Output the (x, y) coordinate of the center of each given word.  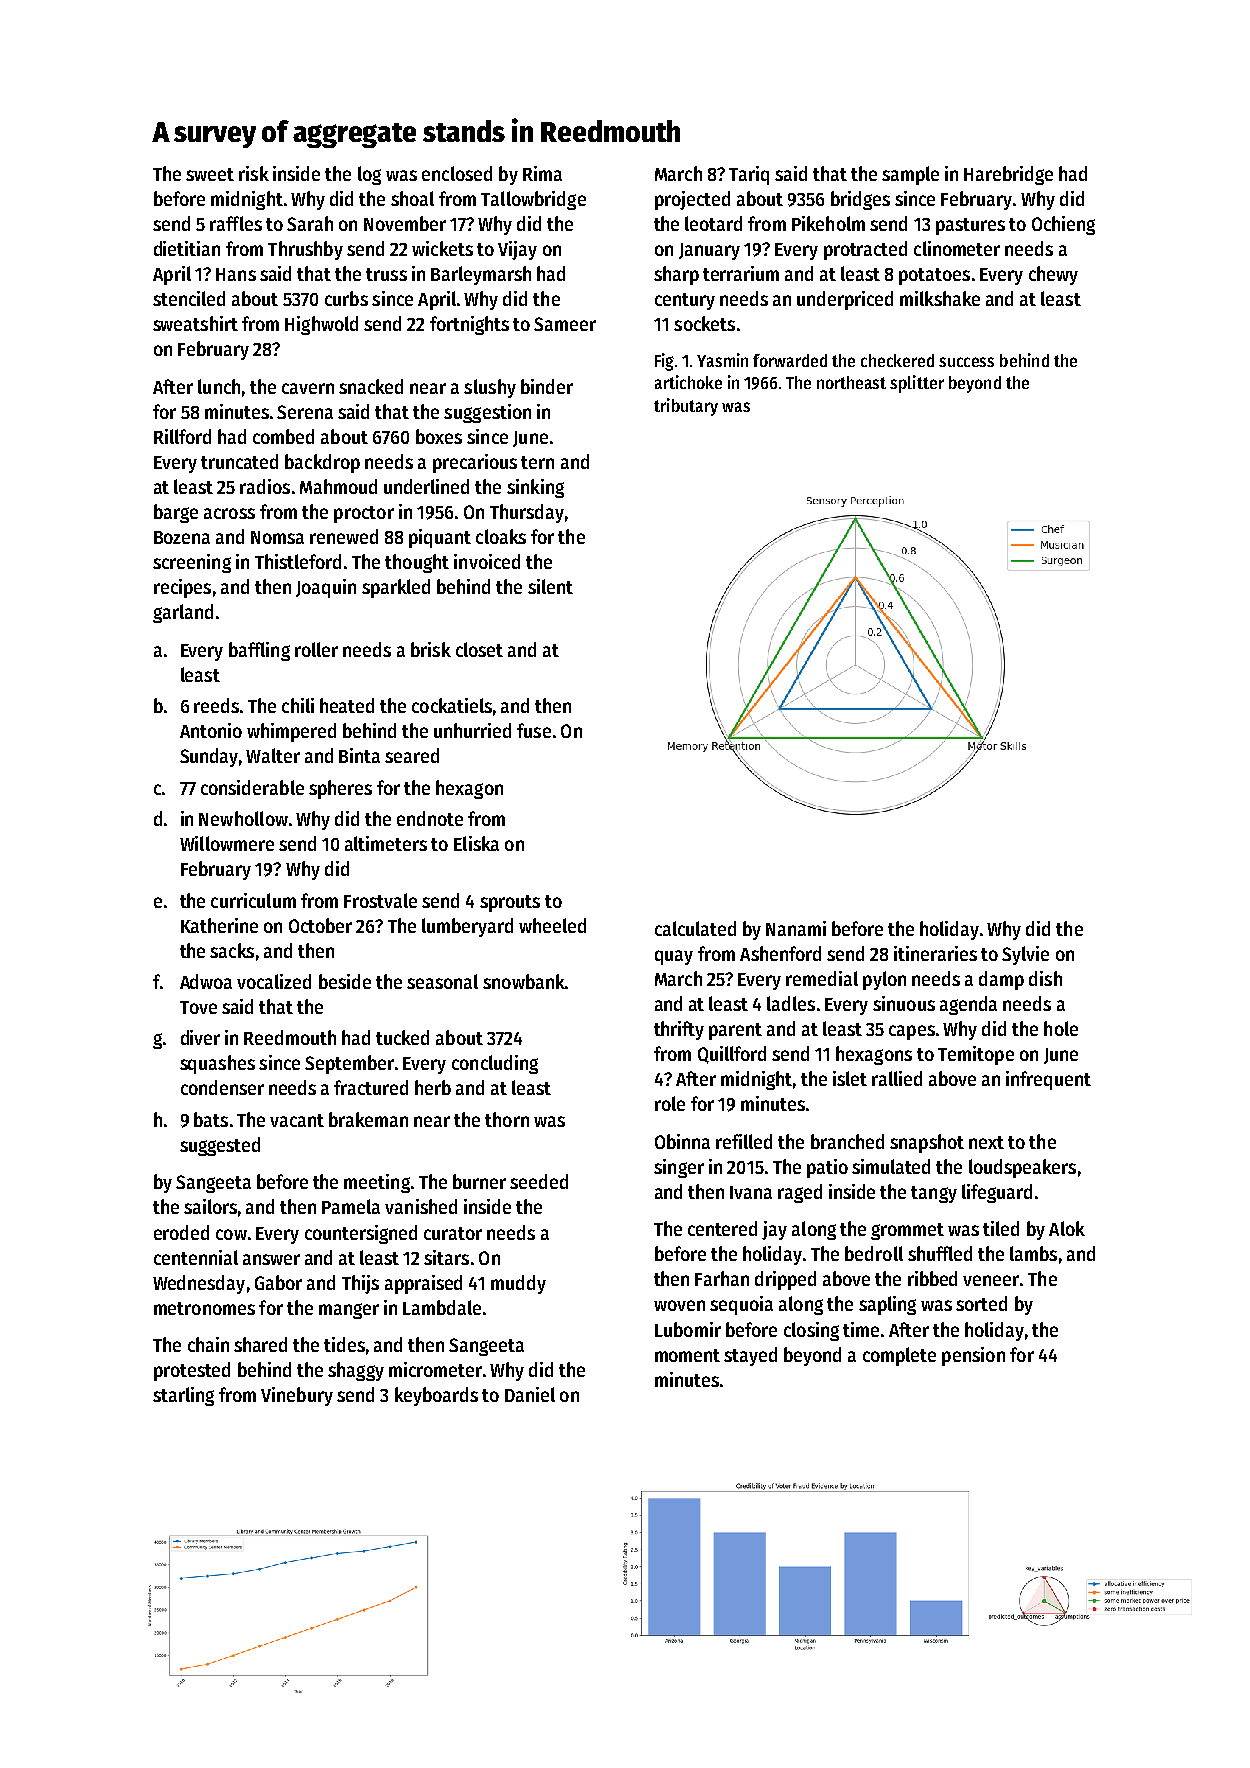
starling (183, 1396)
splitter (917, 384)
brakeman (368, 1119)
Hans (236, 274)
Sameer (565, 324)
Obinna (682, 1141)
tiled (1001, 1228)
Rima (542, 173)
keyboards (436, 1396)
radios (265, 486)
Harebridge (1008, 175)
